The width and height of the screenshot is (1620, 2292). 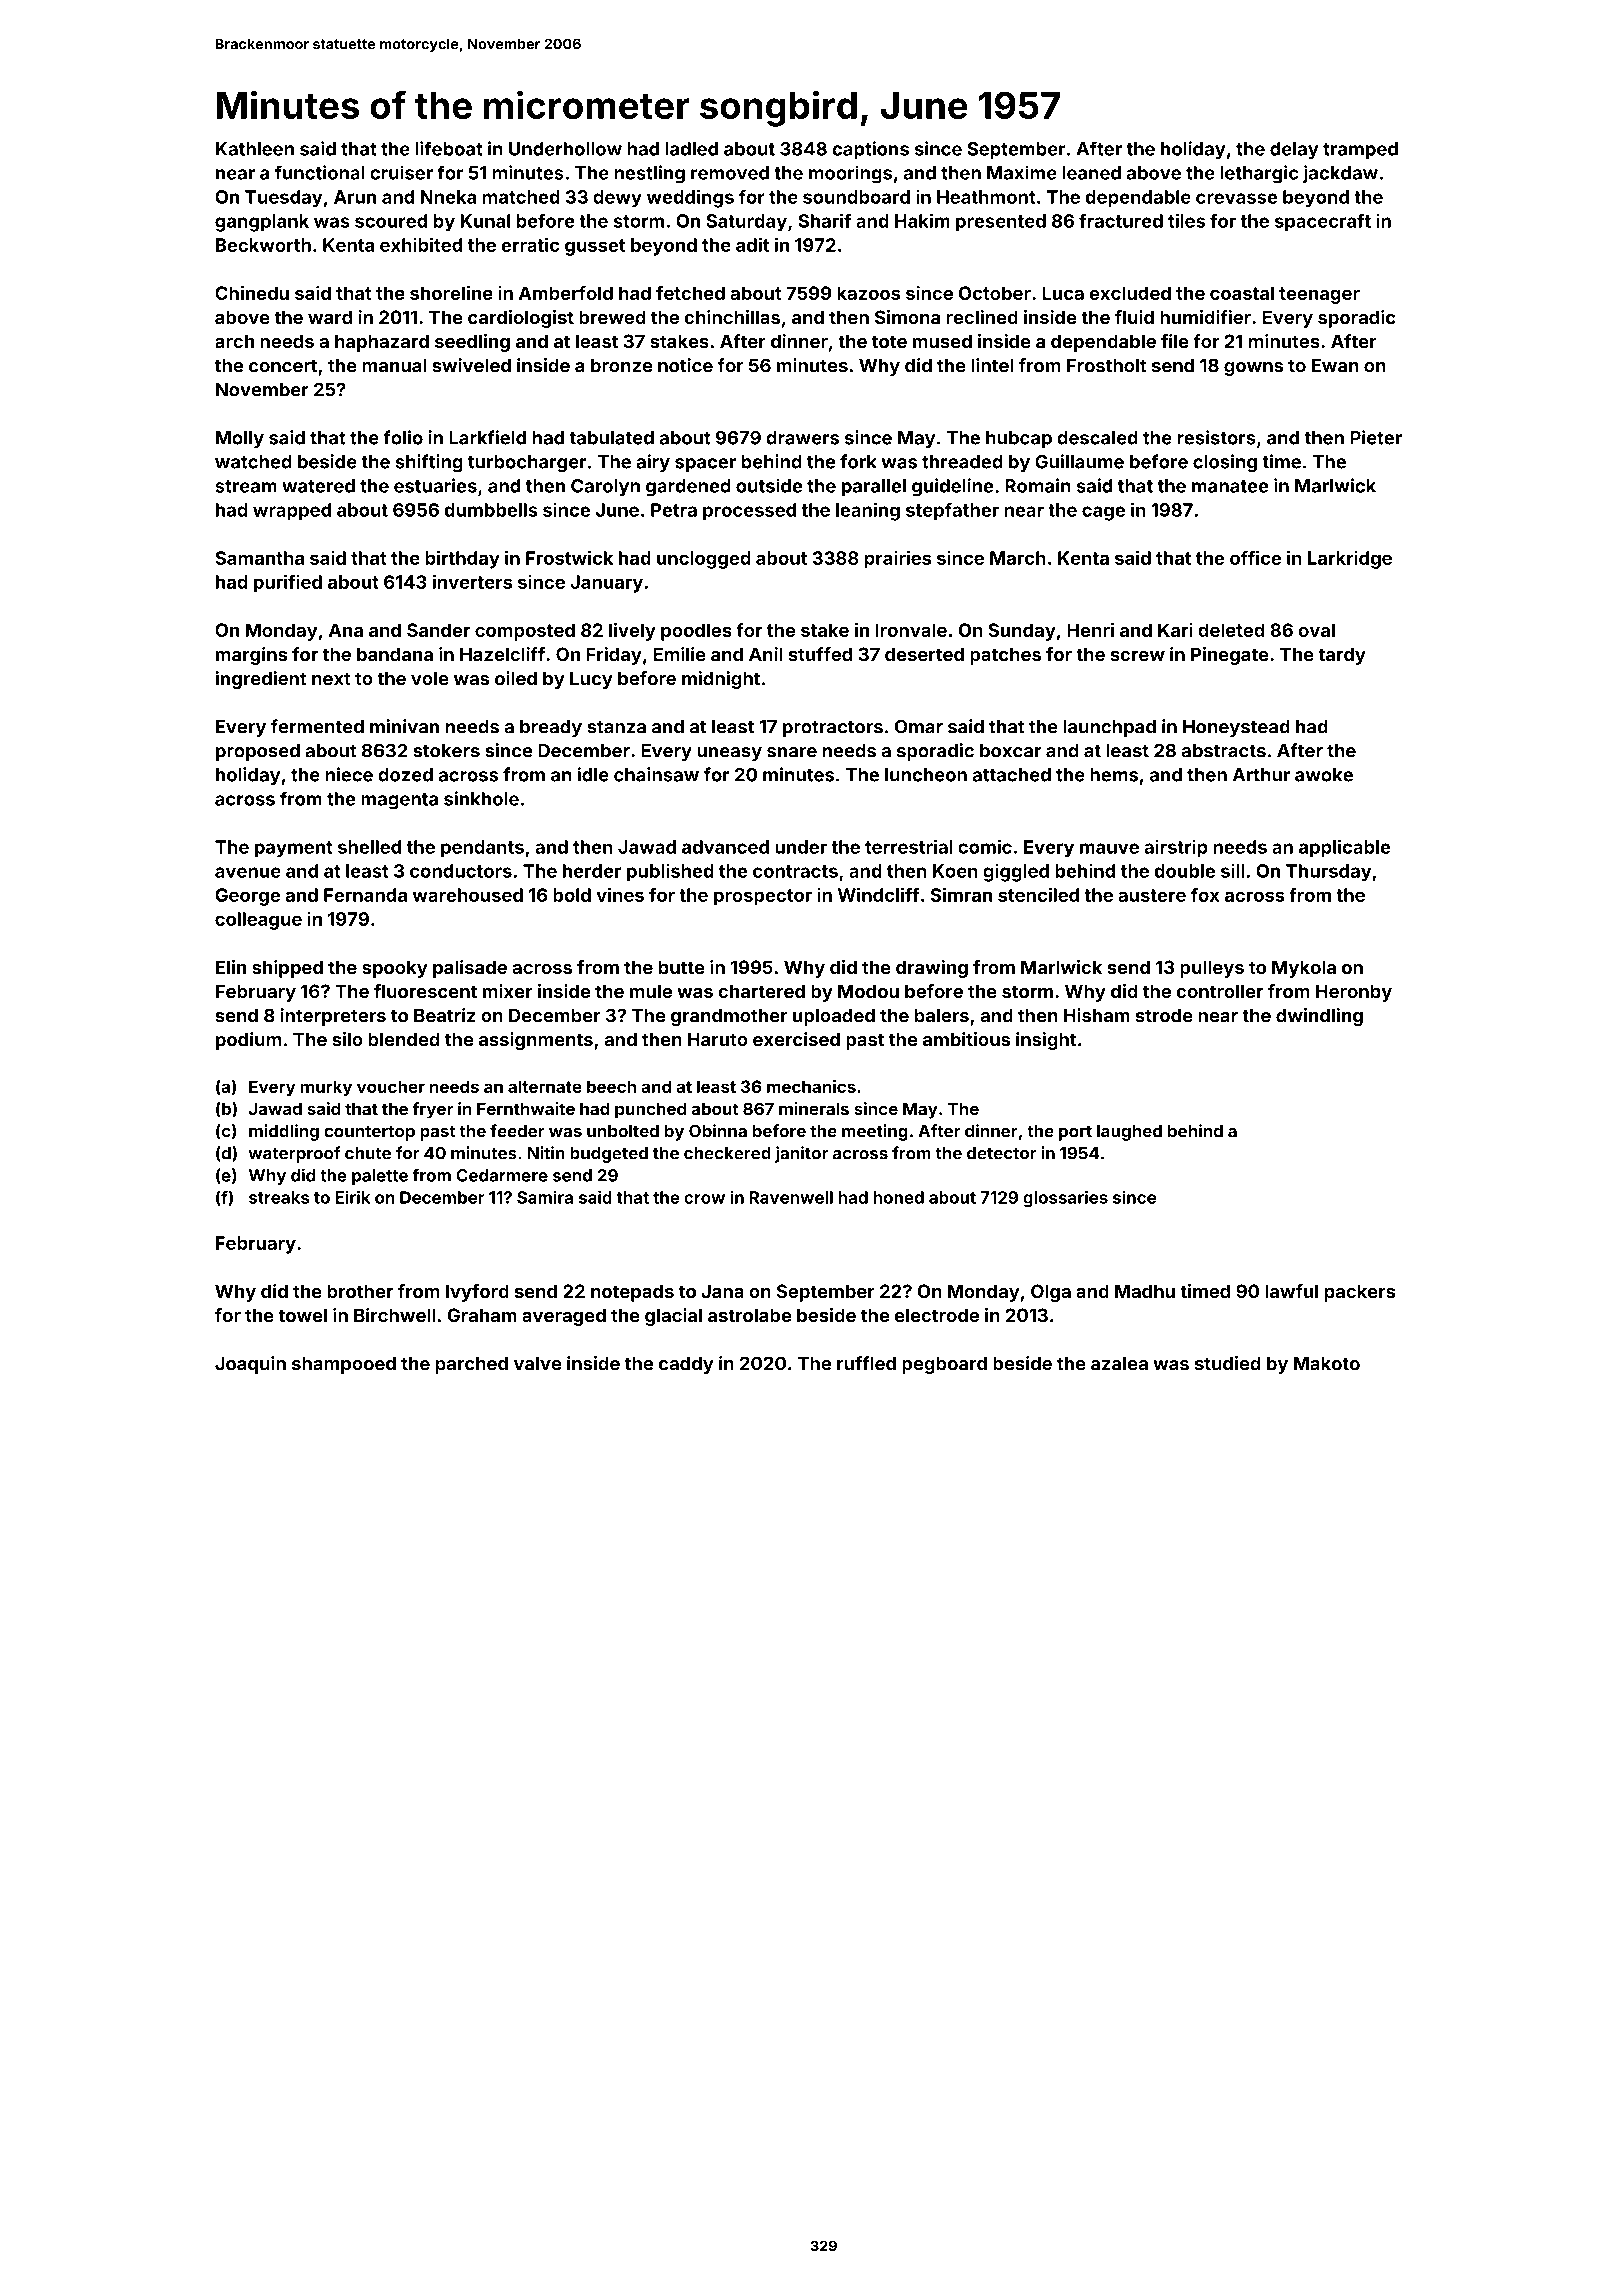 I want to click on brother, so click(x=360, y=1291).
